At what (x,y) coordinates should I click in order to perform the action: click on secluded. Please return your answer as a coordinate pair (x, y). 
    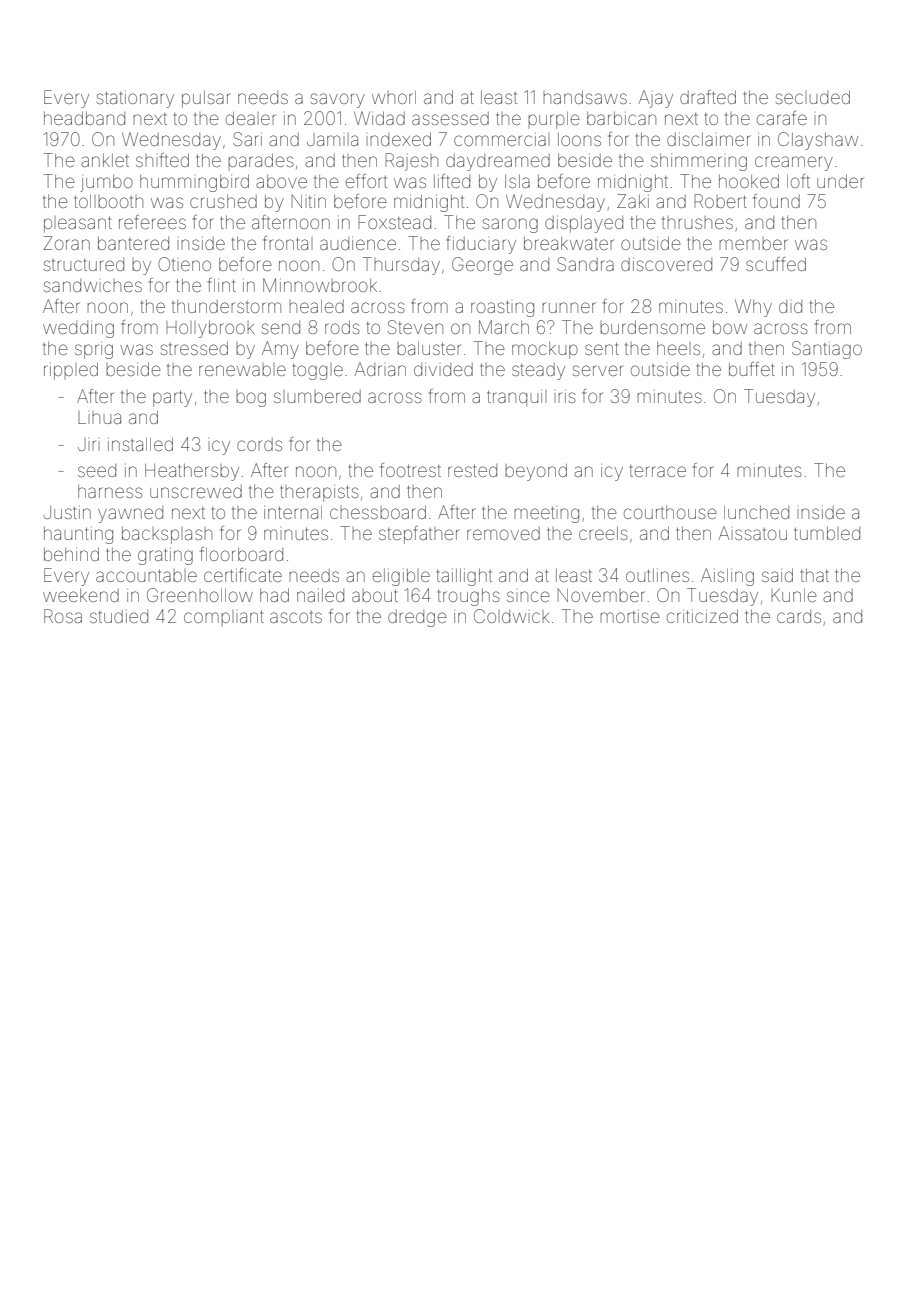
    Looking at the image, I should click on (813, 97).
